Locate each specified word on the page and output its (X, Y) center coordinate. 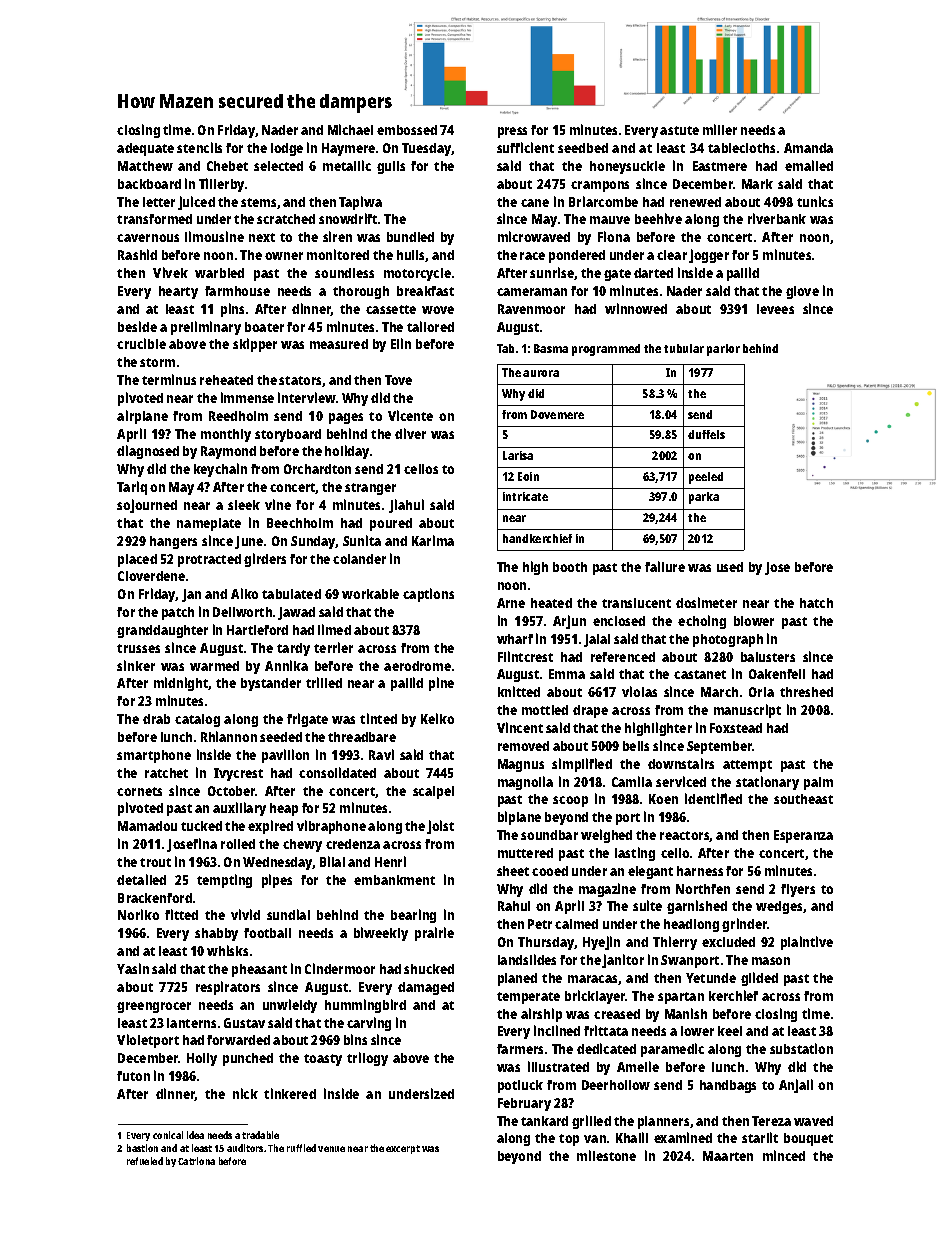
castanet (700, 674)
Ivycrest (238, 774)
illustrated (558, 1066)
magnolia (525, 783)
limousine (214, 236)
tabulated (291, 594)
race (532, 256)
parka (704, 498)
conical (168, 1135)
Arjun (569, 622)
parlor (723, 350)
